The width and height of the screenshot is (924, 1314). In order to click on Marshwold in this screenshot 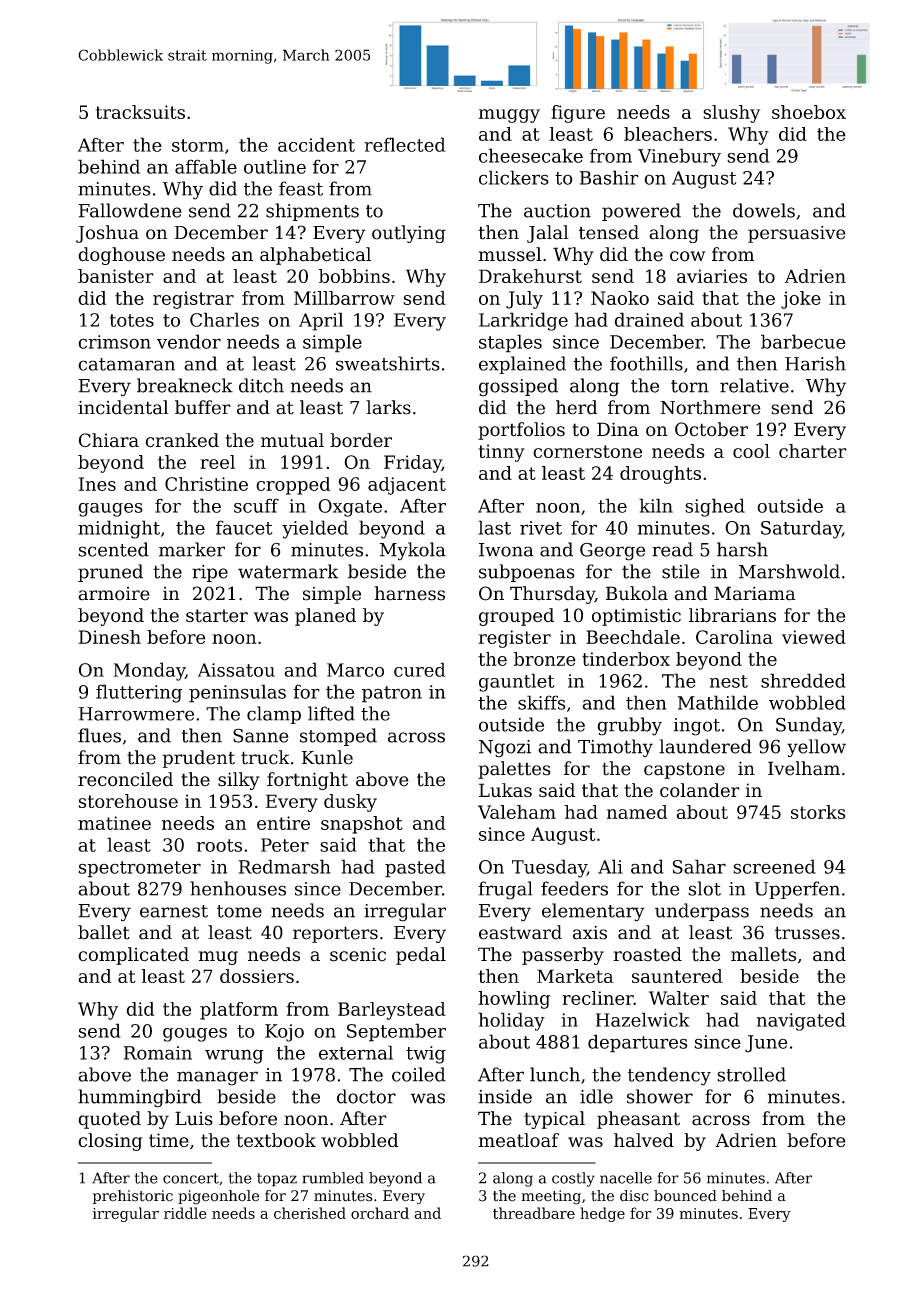, I will do `click(789, 571)`.
